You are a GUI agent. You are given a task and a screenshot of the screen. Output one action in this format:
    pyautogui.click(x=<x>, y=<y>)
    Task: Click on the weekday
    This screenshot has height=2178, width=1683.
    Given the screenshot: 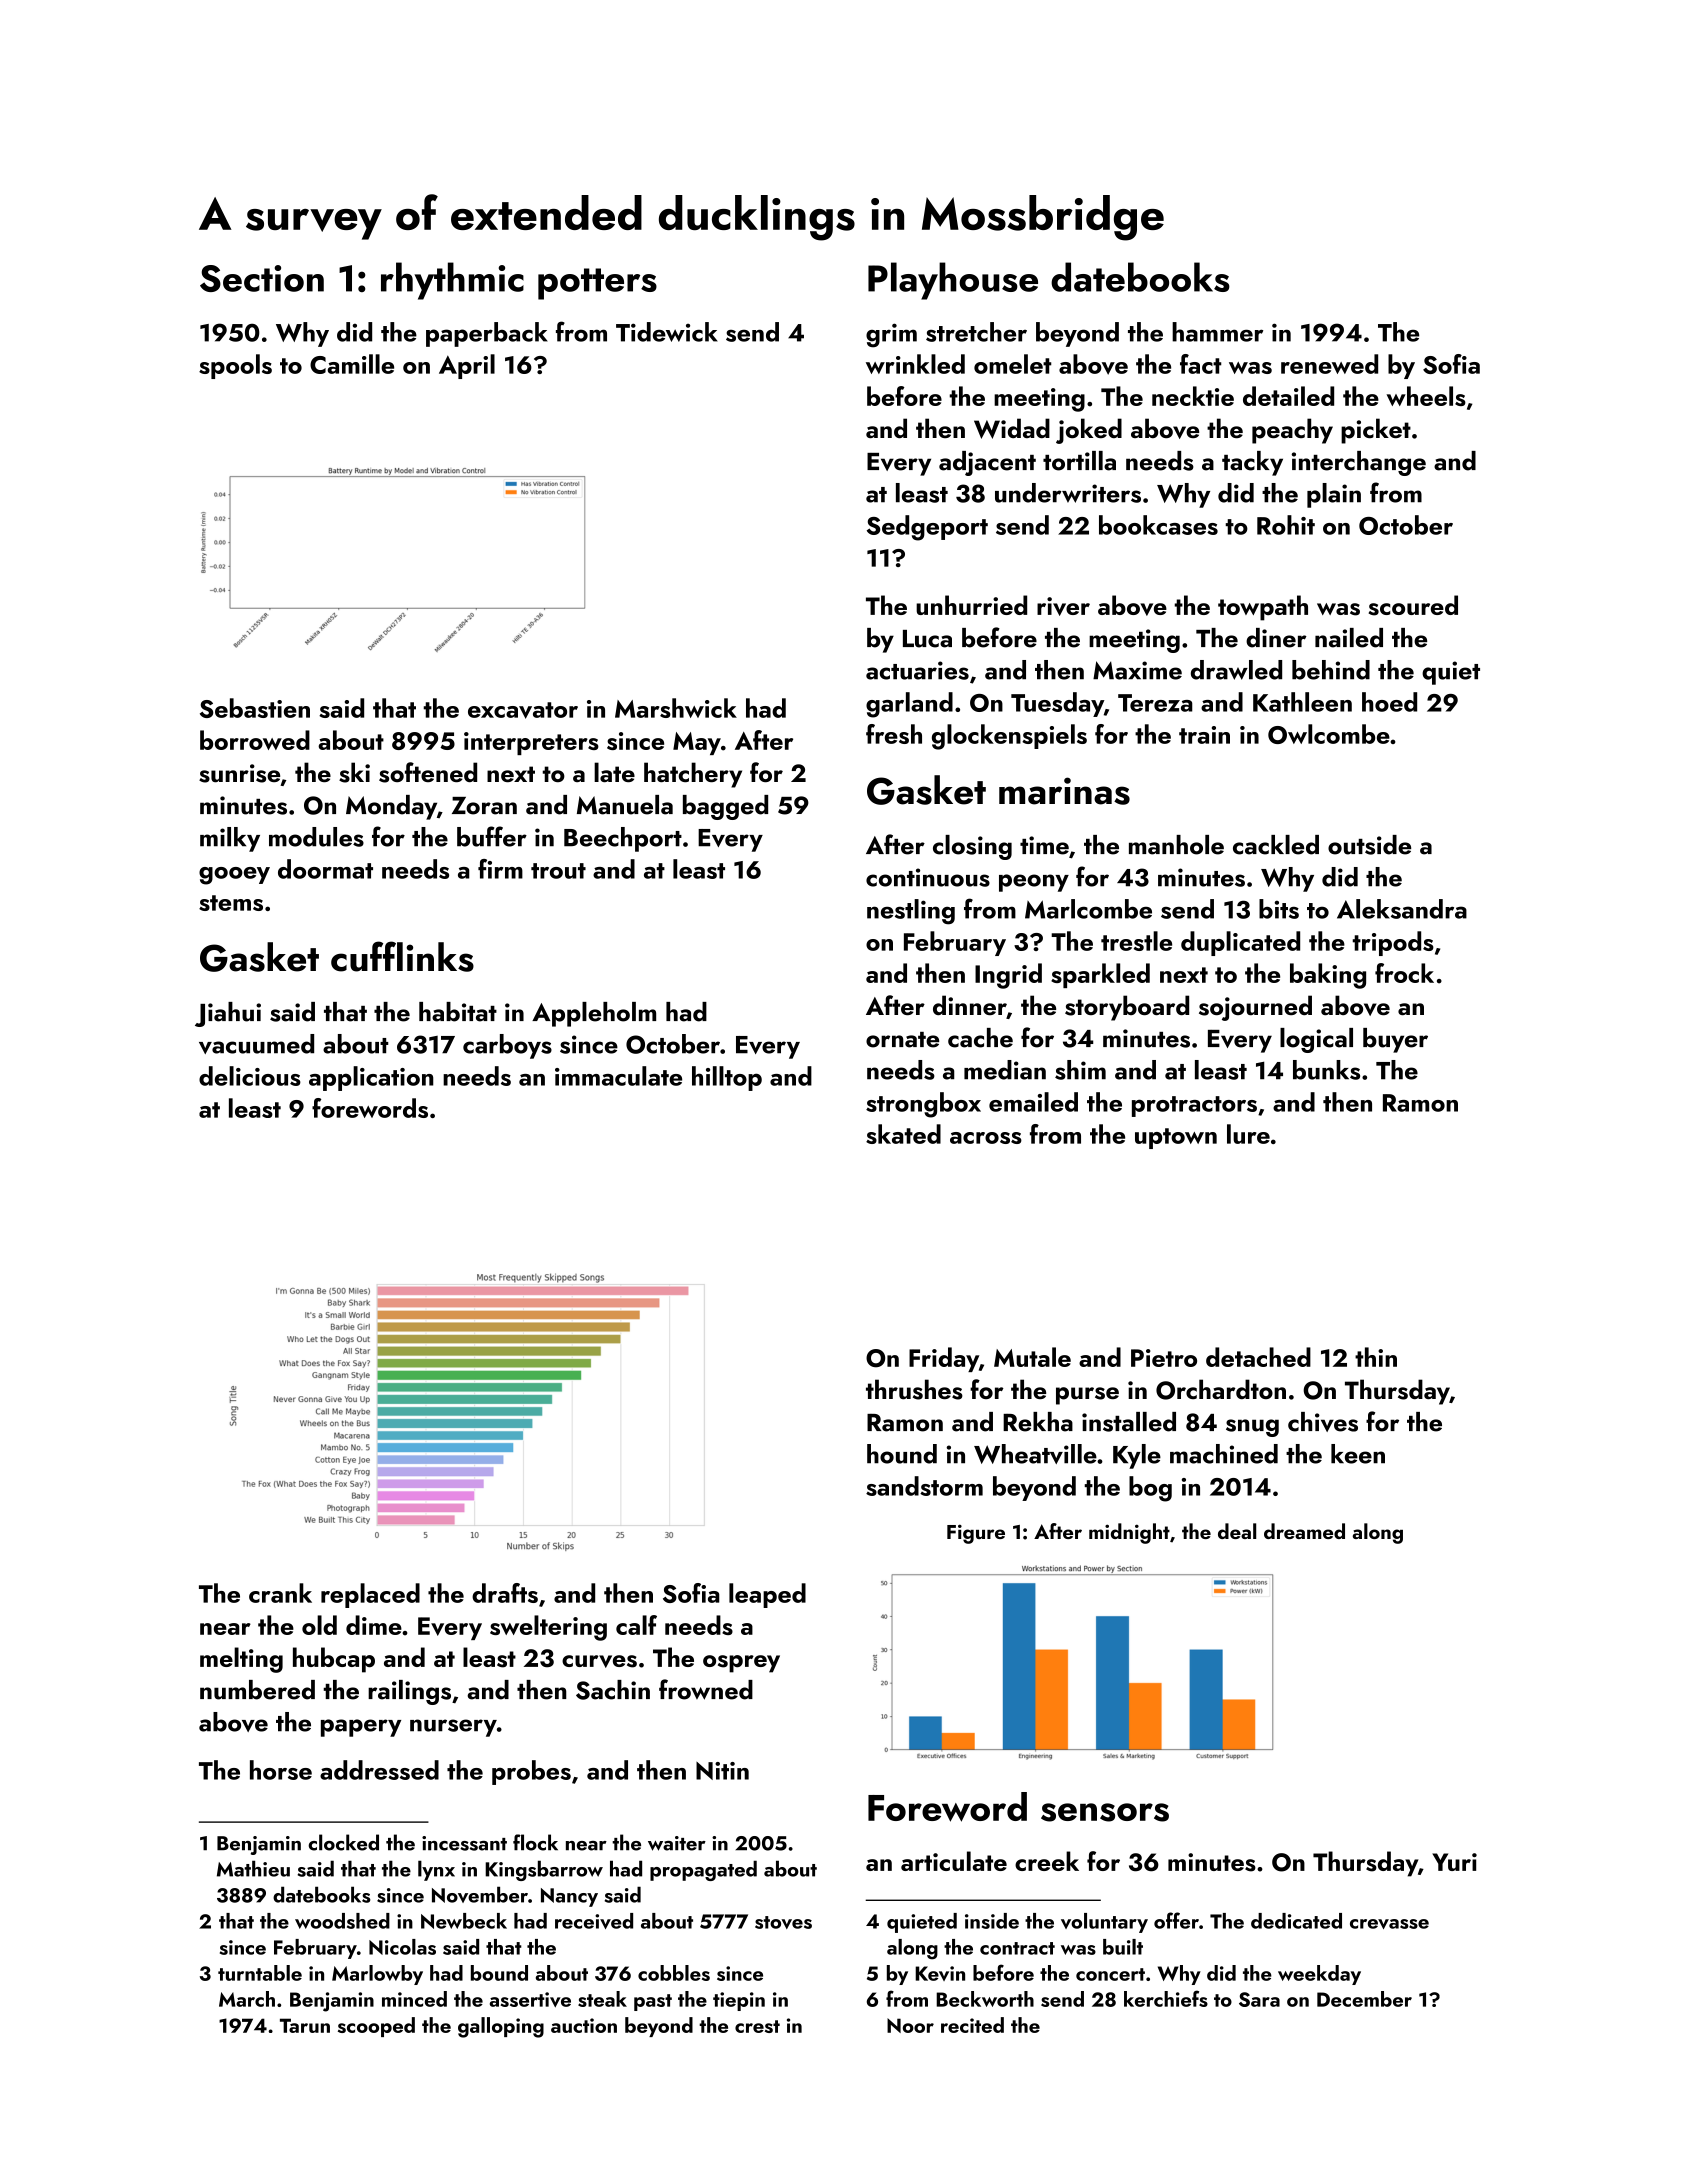 What is the action you would take?
    pyautogui.click(x=1319, y=1975)
